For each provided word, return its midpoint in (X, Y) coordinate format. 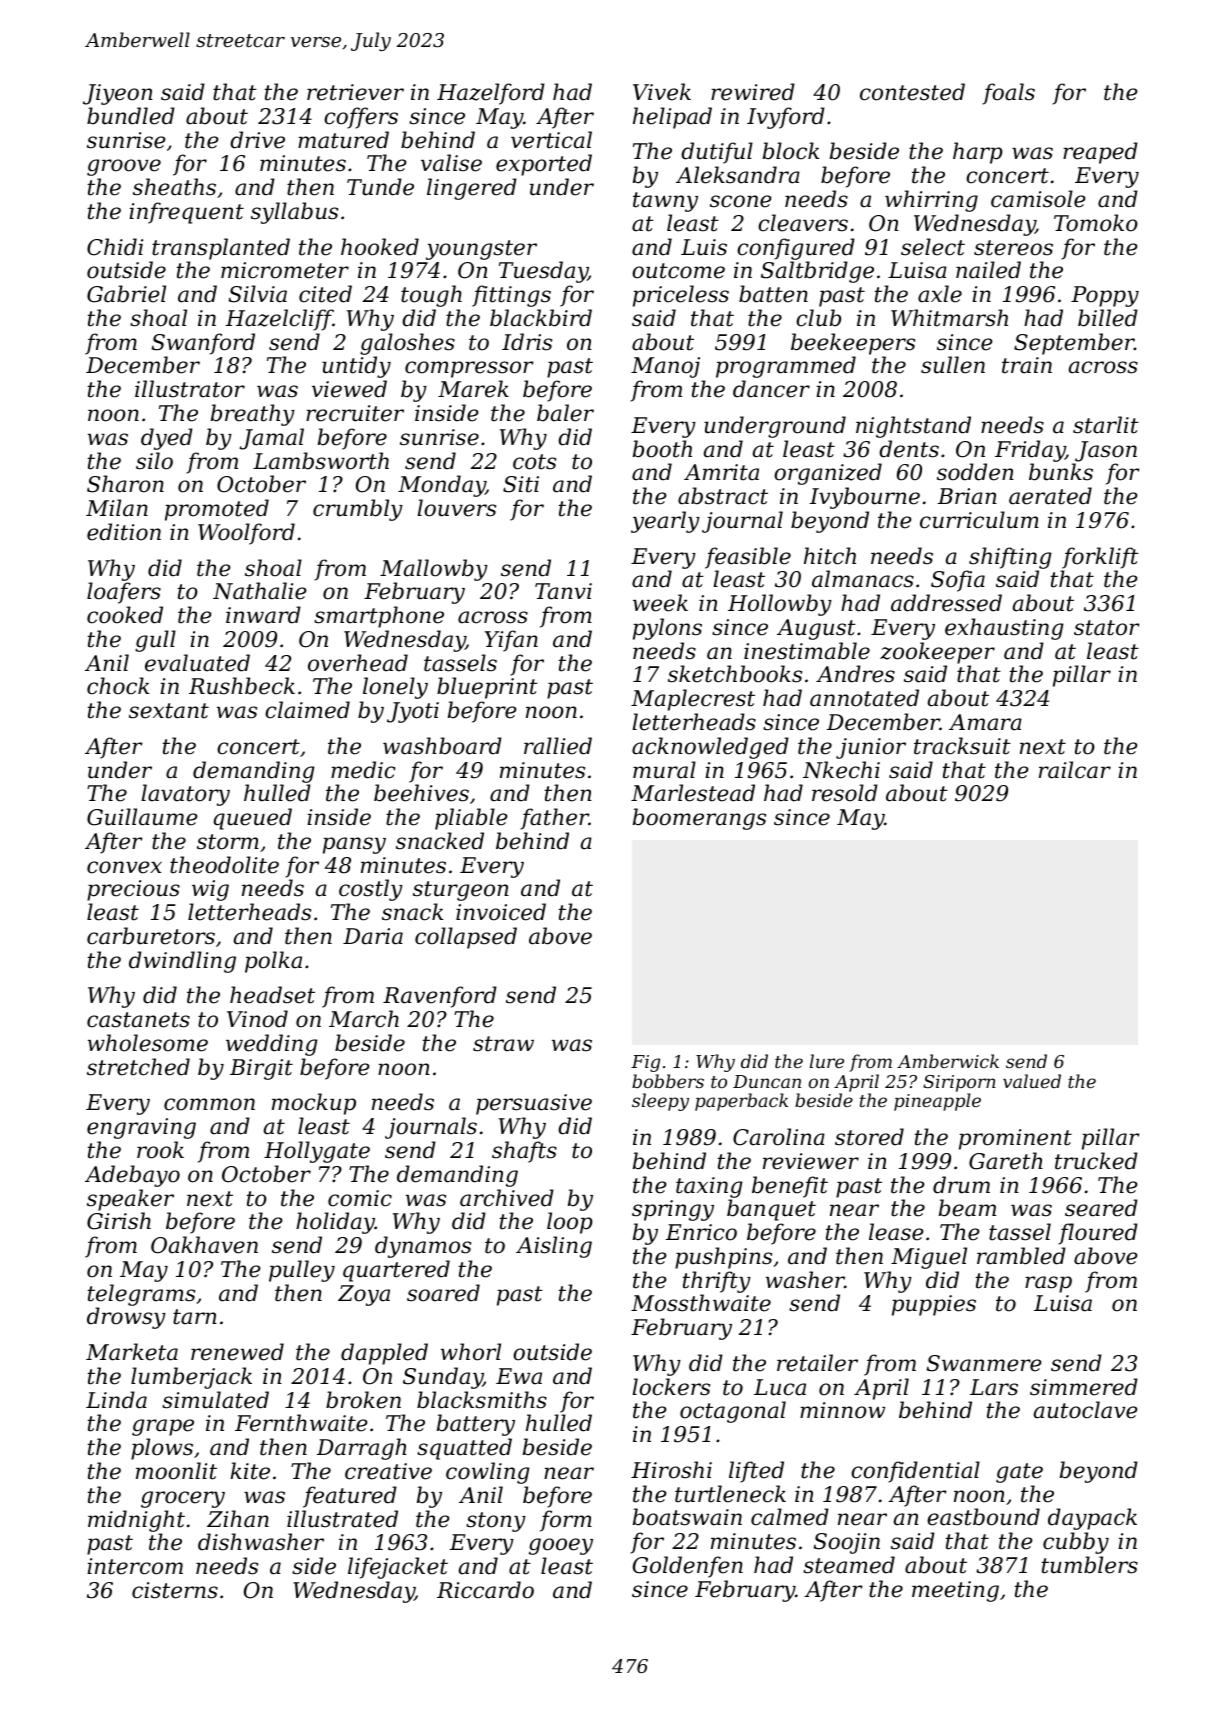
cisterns (175, 1590)
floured (1098, 1234)
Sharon (125, 484)
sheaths (174, 187)
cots (534, 462)
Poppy (1105, 296)
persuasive (534, 1104)
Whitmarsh (949, 318)
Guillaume (142, 817)
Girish (119, 1221)
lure (827, 1061)
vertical (551, 140)
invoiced (501, 912)
